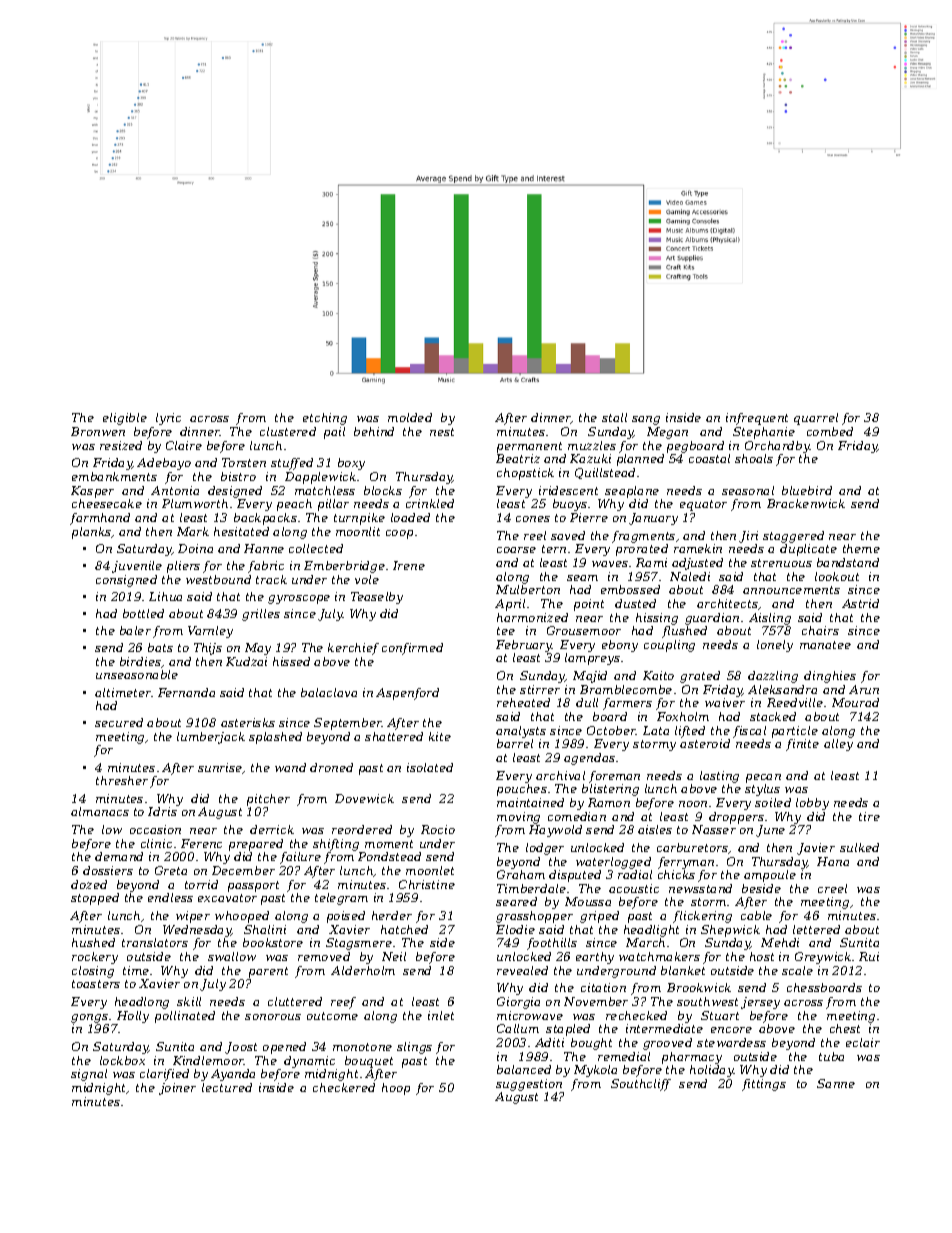  What do you see at coordinates (592, 445) in the page?
I see `muzzles` at bounding box center [592, 445].
